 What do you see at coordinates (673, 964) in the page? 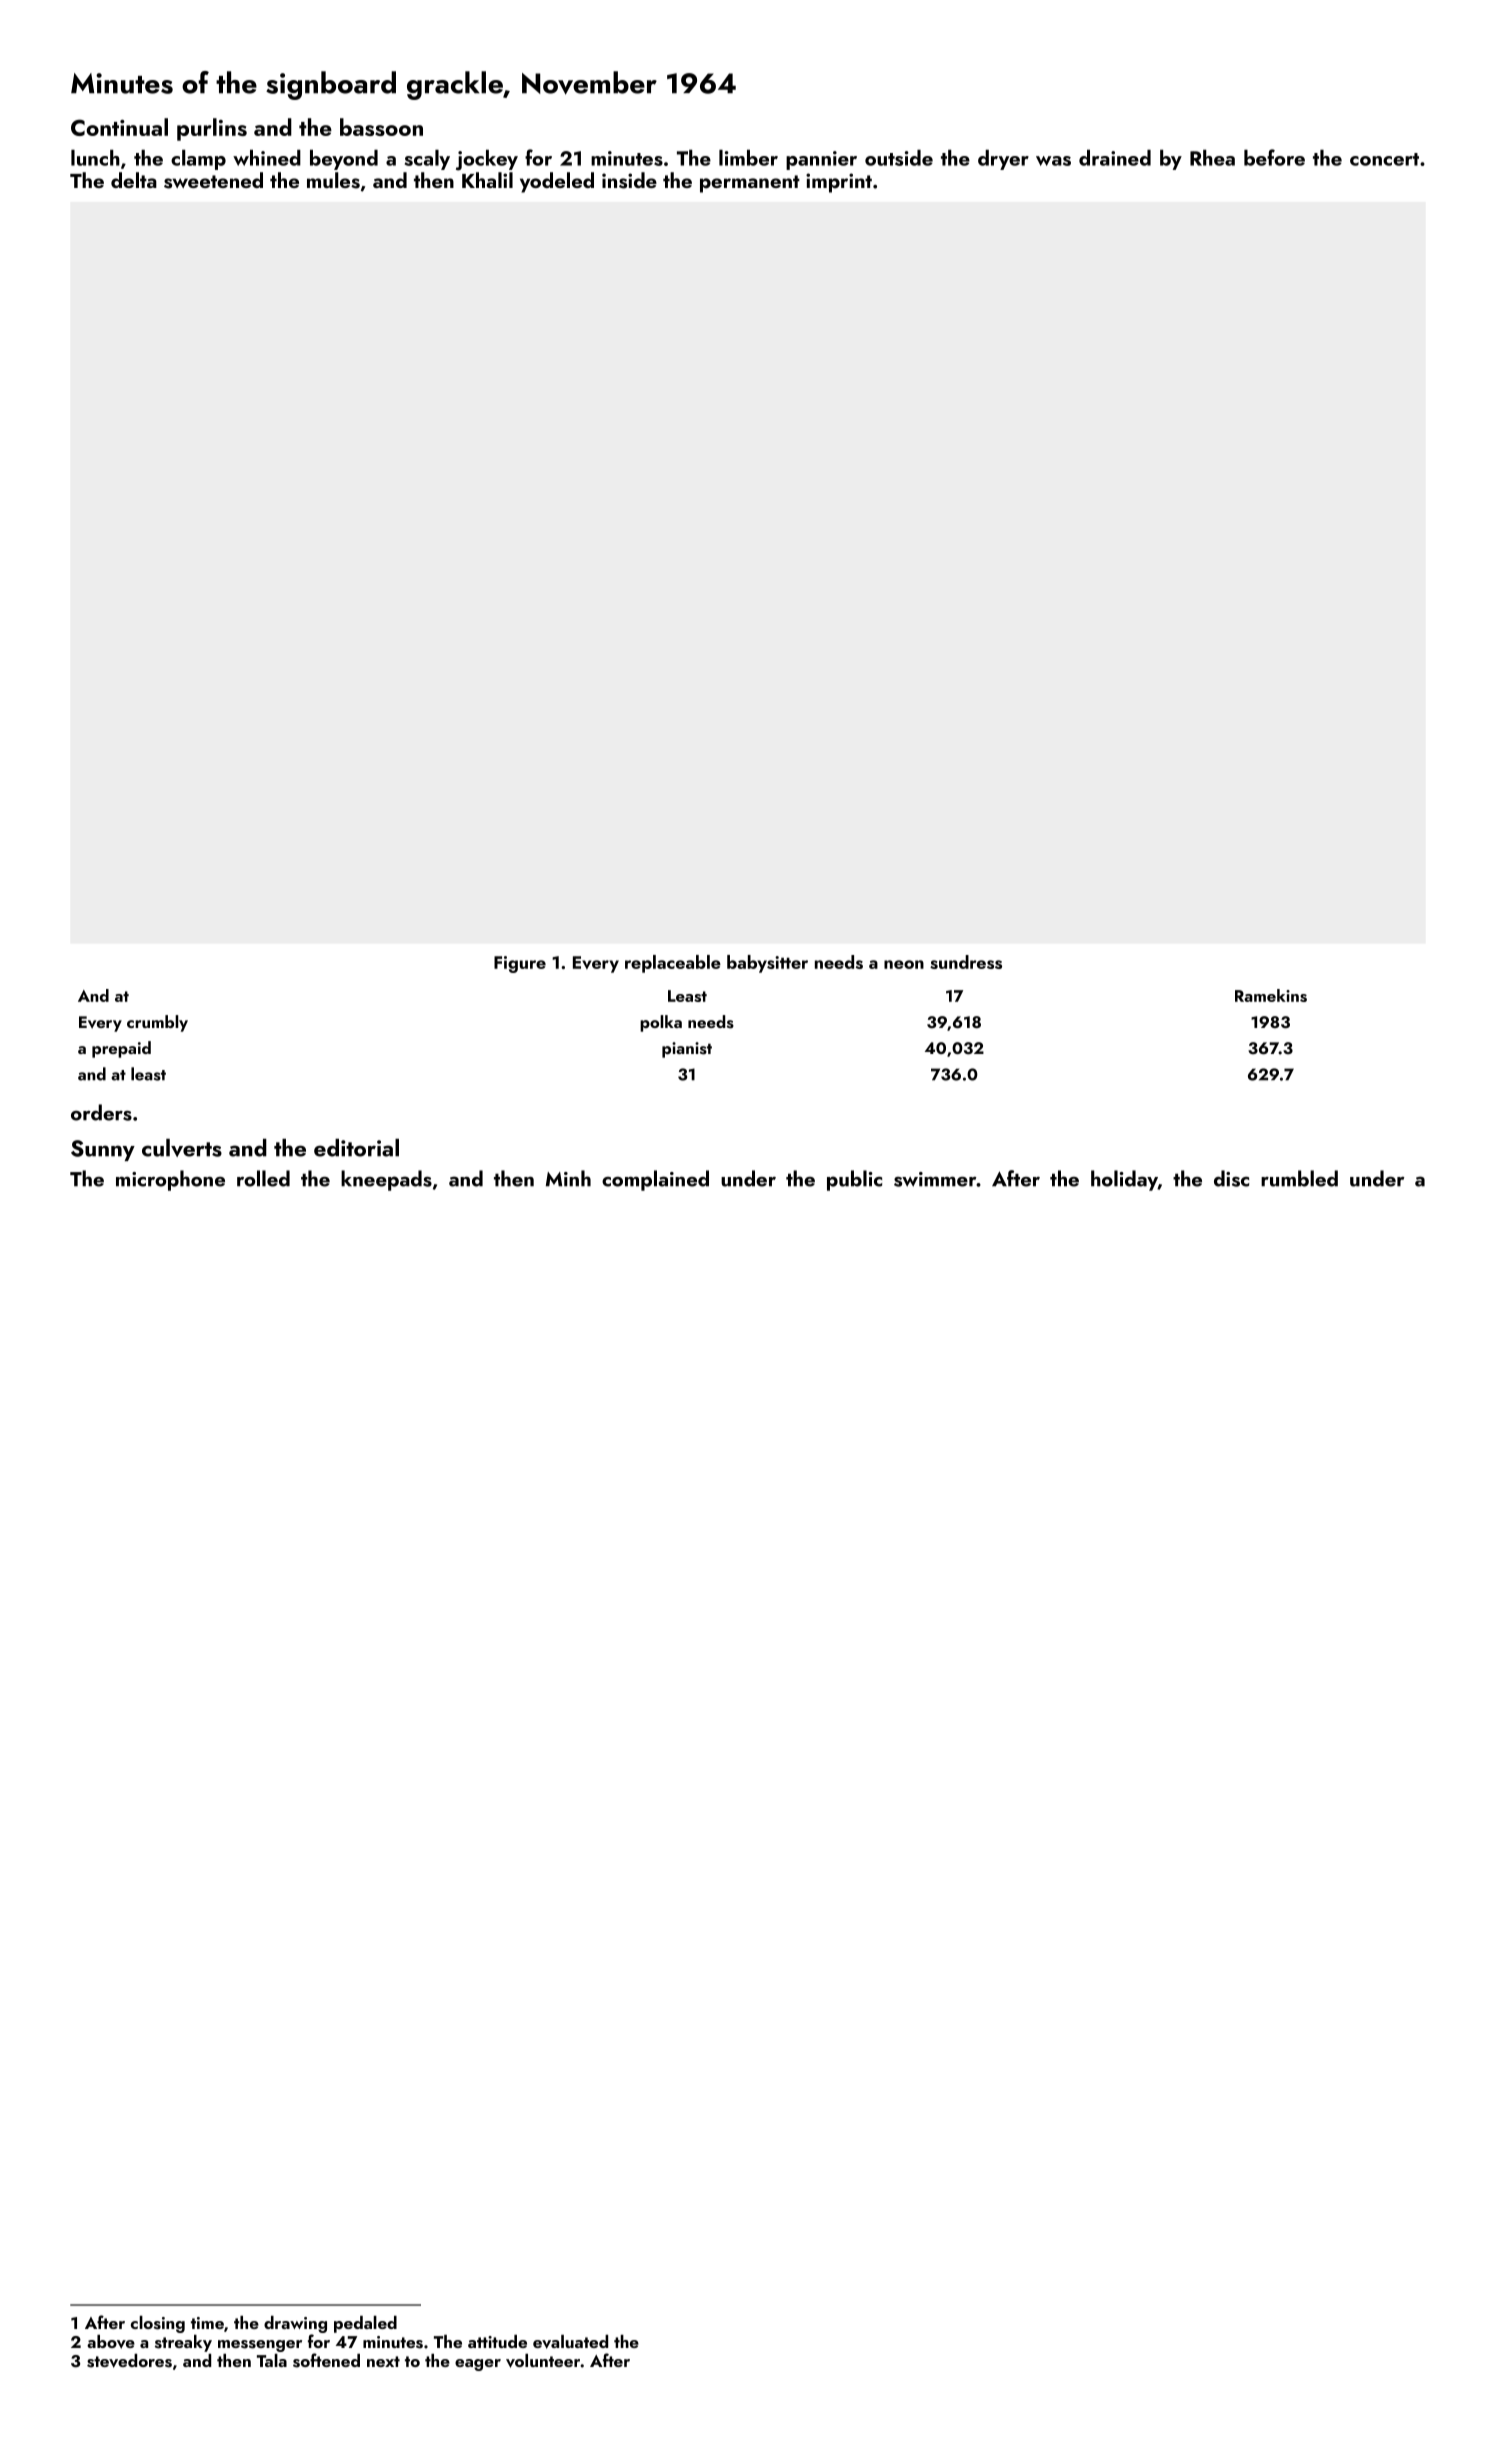
I see `replaceable` at bounding box center [673, 964].
